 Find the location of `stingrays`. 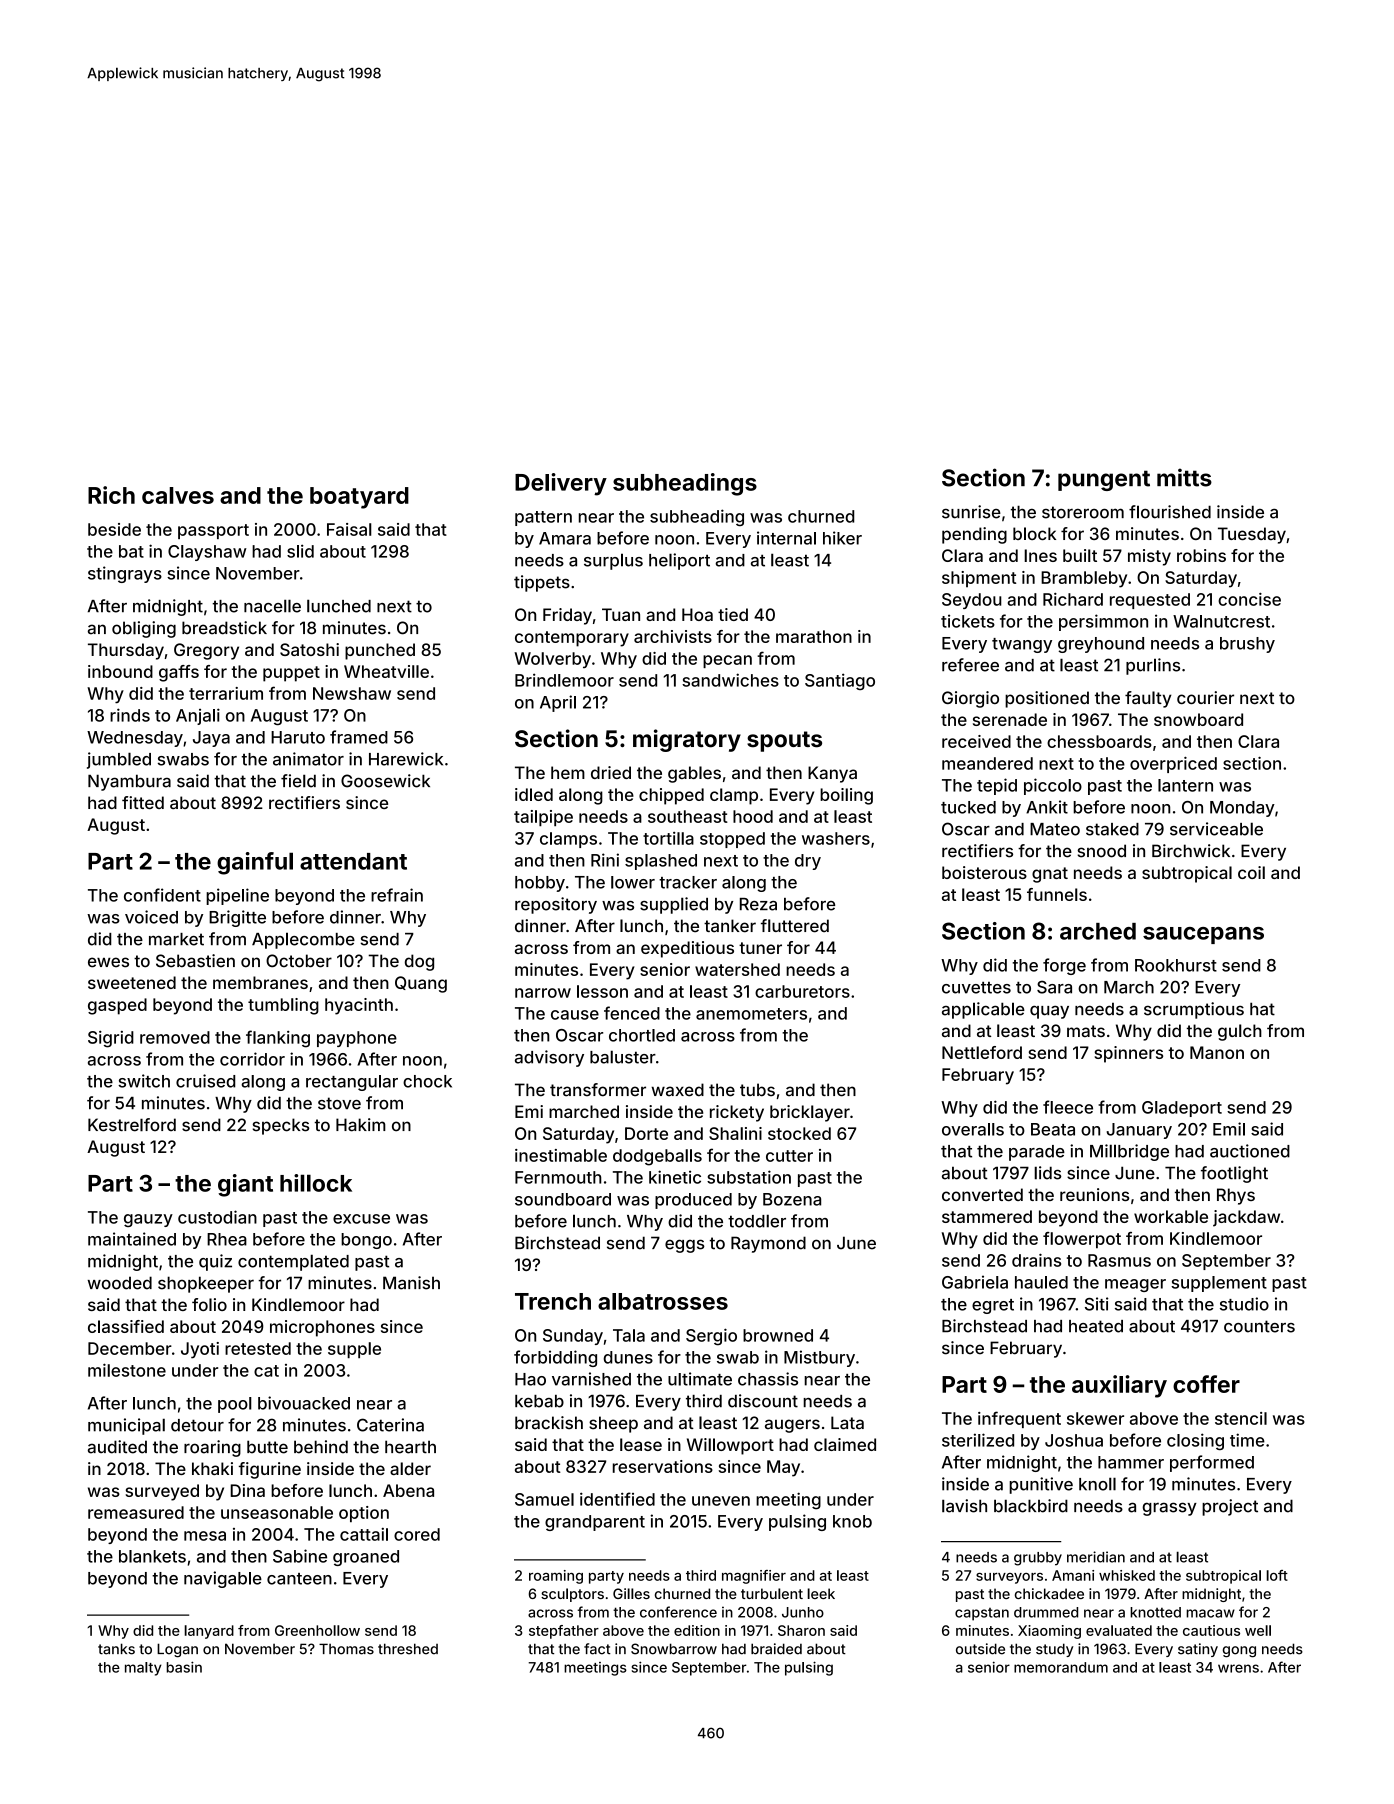

stingrays is located at coordinates (125, 574).
